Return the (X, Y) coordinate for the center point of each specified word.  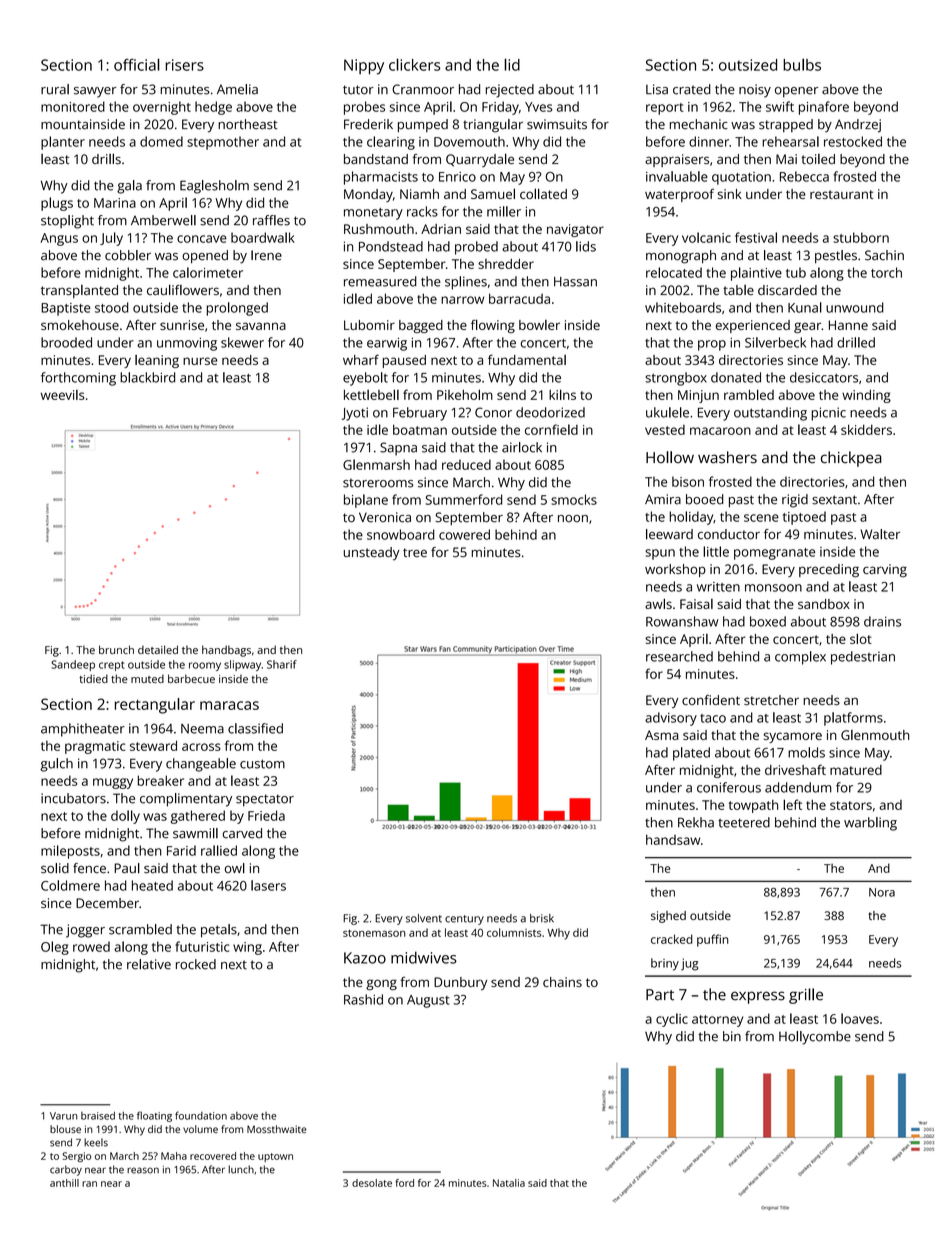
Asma (661, 735)
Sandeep (73, 665)
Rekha (696, 822)
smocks (574, 499)
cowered (464, 534)
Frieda (266, 815)
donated (736, 377)
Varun (64, 1116)
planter (63, 143)
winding (866, 396)
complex (800, 658)
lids (586, 246)
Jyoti (355, 414)
